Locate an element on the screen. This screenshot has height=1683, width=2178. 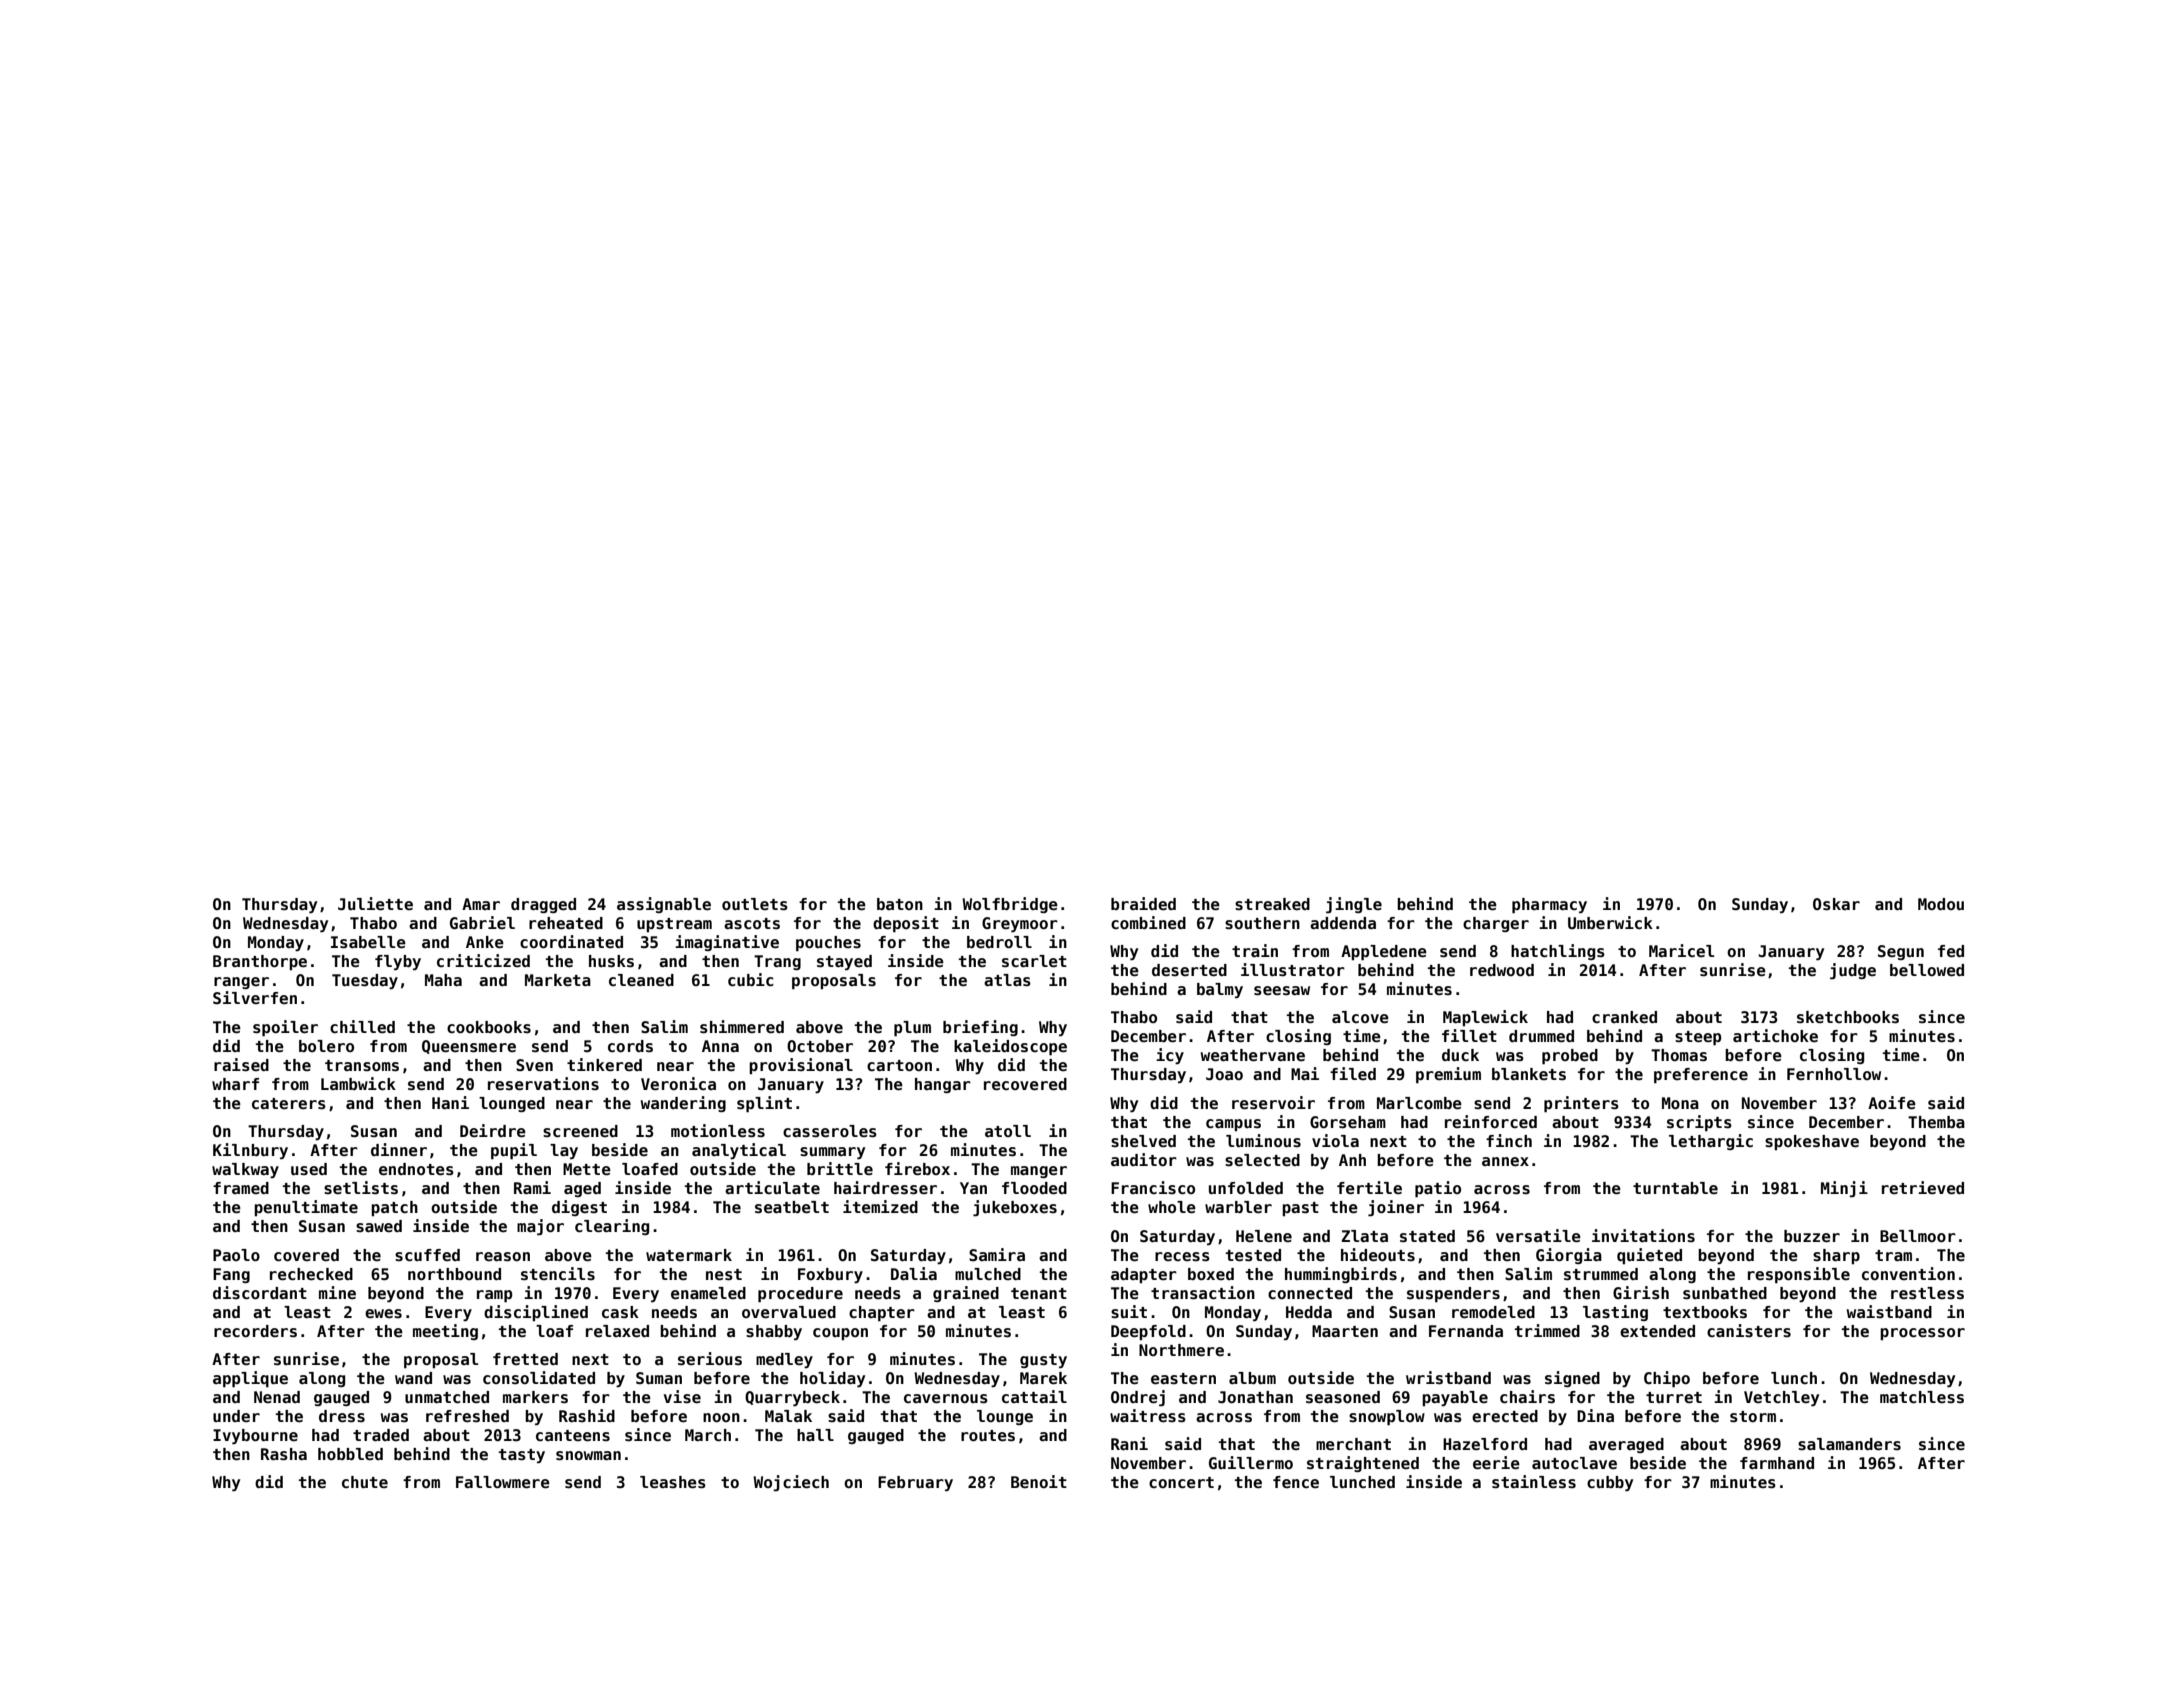
combined is located at coordinates (1148, 923).
